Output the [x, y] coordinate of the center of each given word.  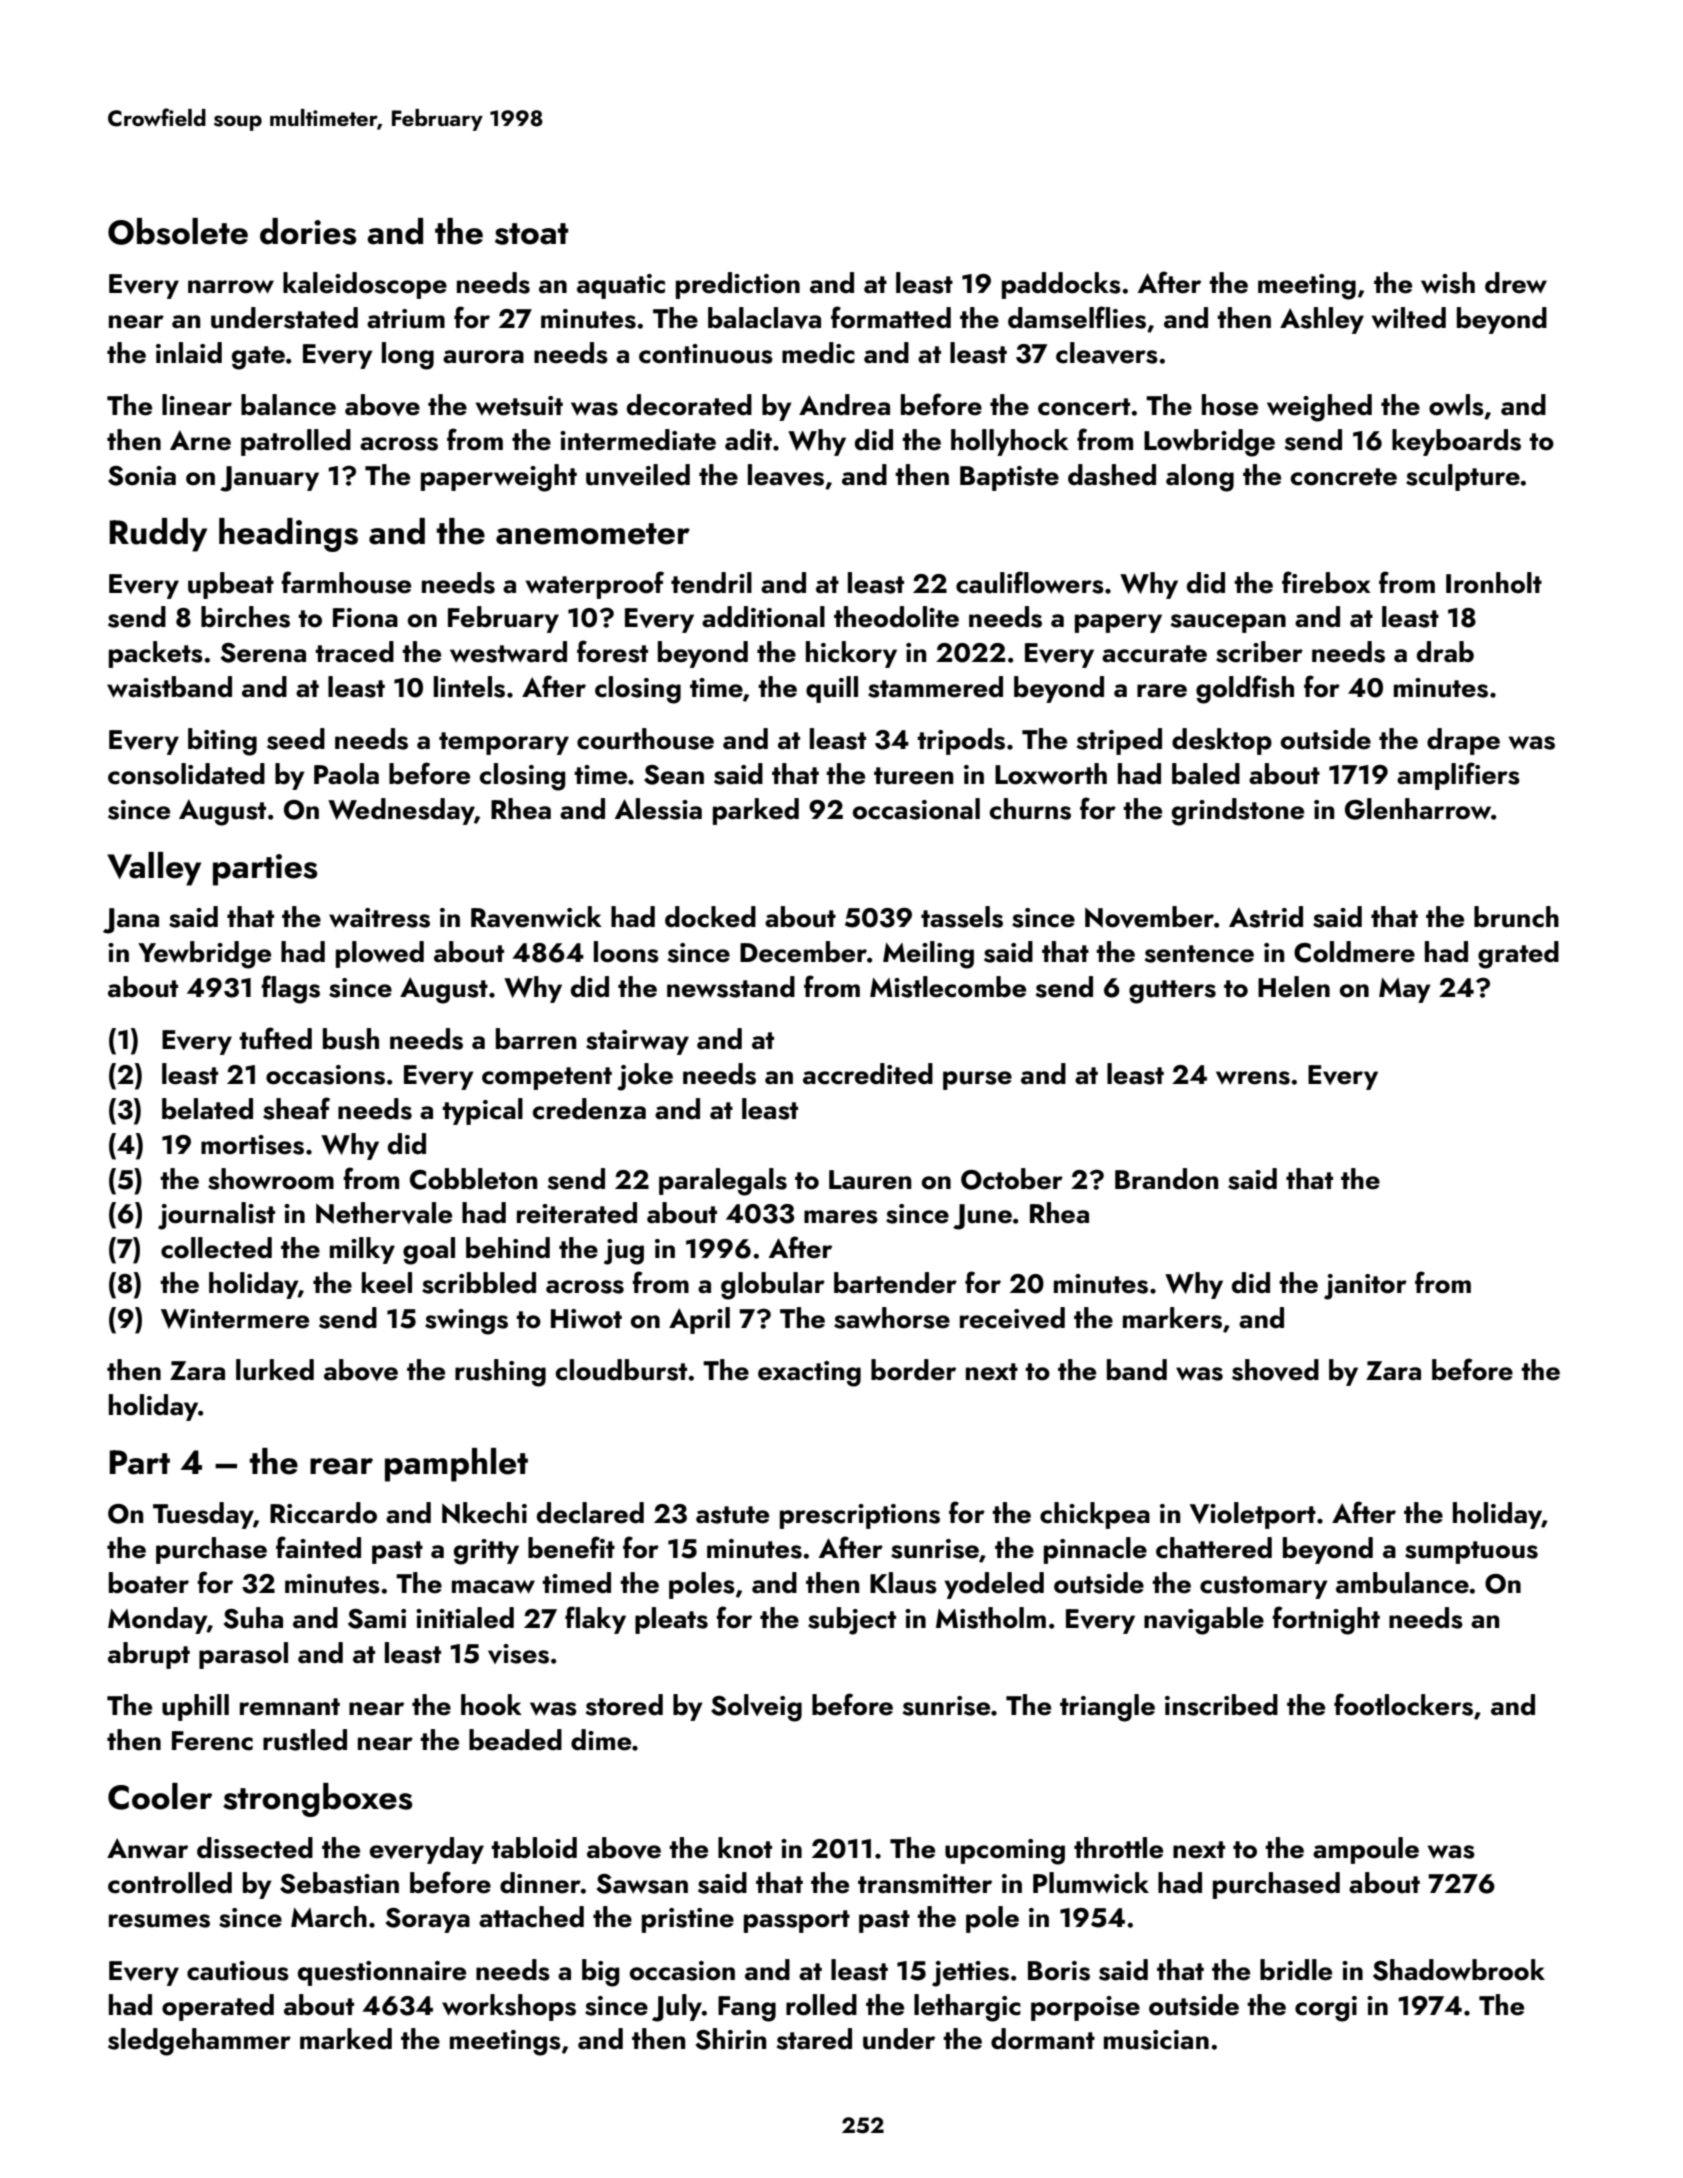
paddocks [1061, 285]
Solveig [756, 1708]
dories [308, 231]
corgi [1326, 2009]
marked [346, 2039]
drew [1516, 283]
